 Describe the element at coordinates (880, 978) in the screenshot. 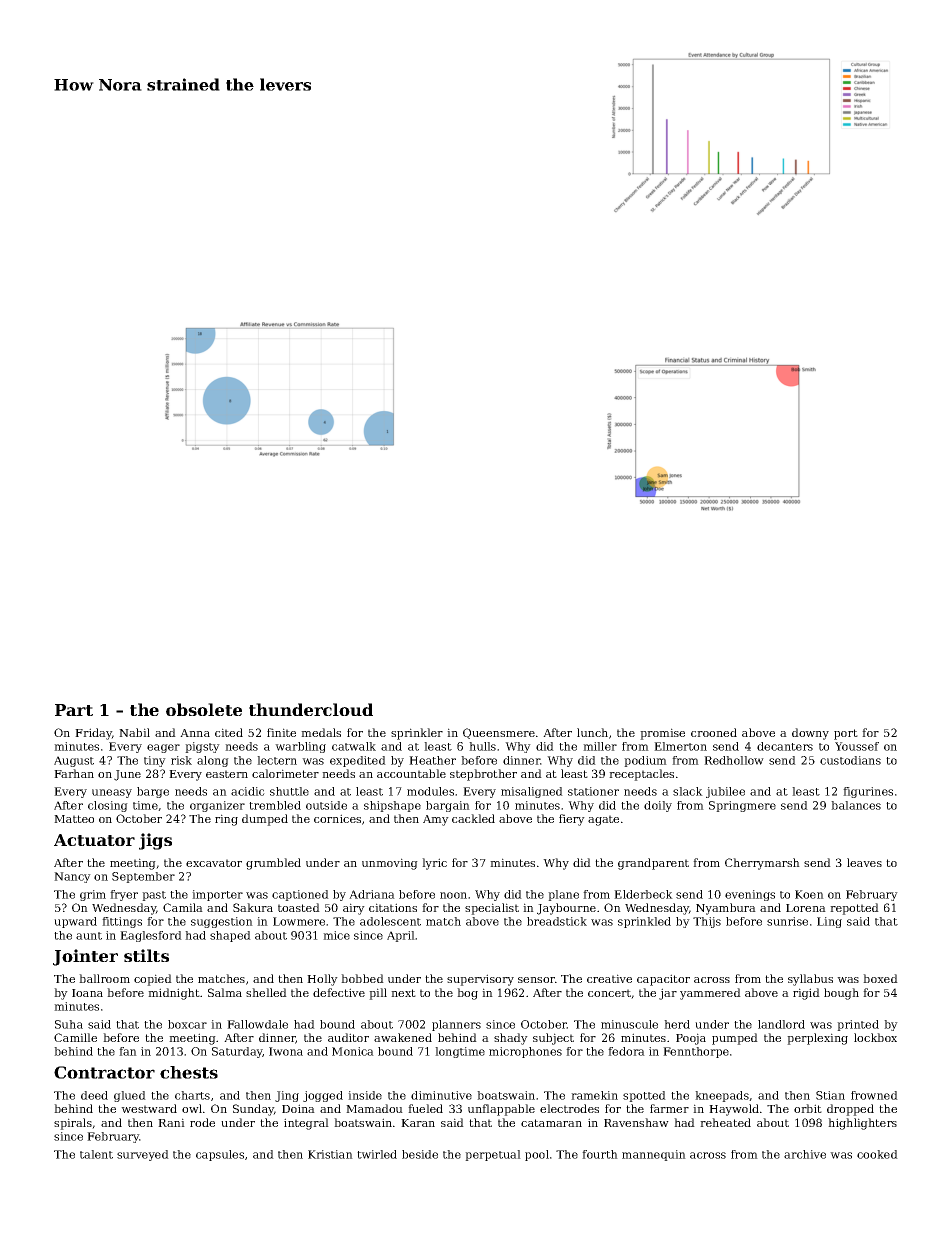

I see `boxed` at that location.
